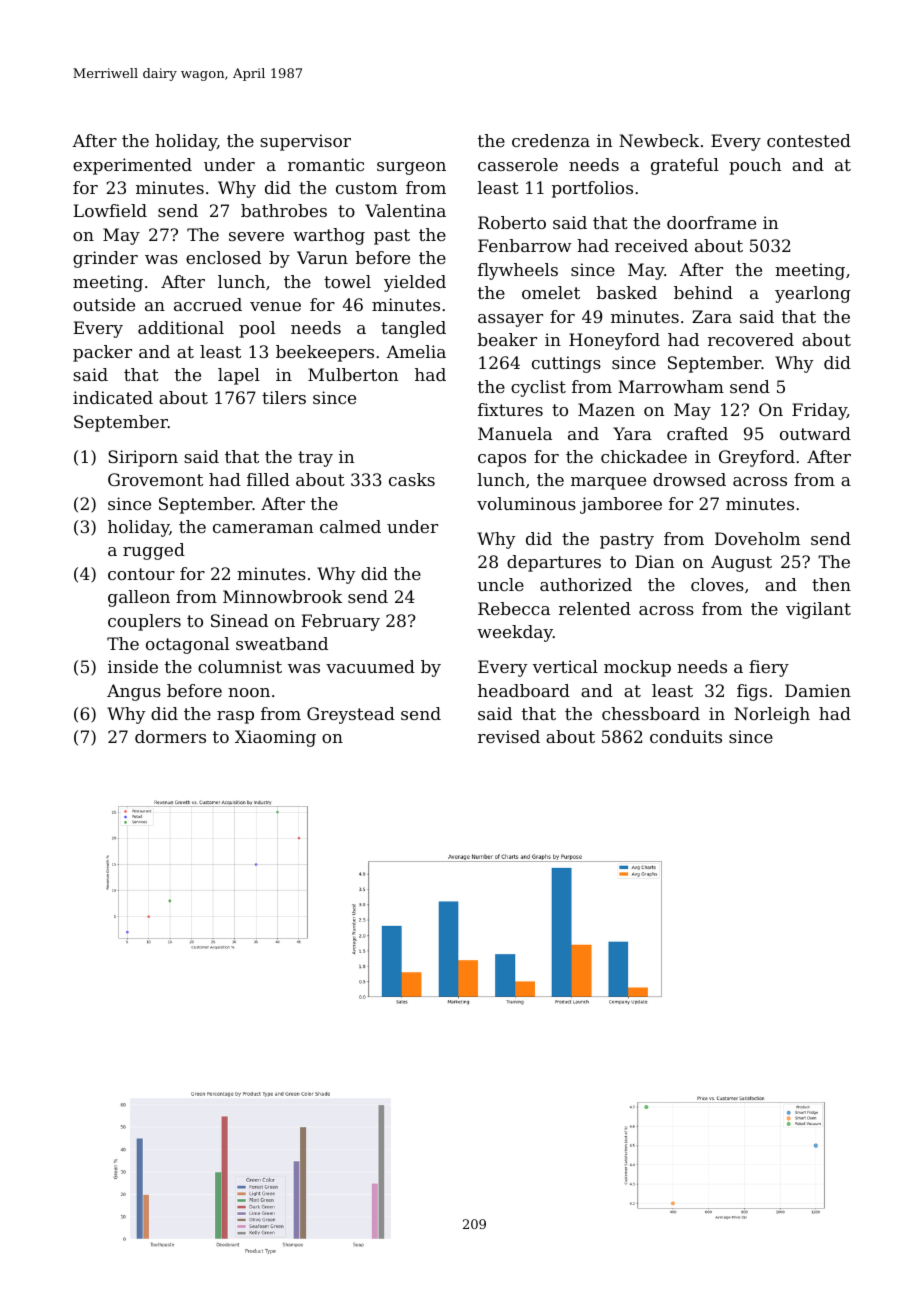 The height and width of the screenshot is (1311, 924). Describe the element at coordinates (187, 645) in the screenshot. I see `octagonal` at that location.
